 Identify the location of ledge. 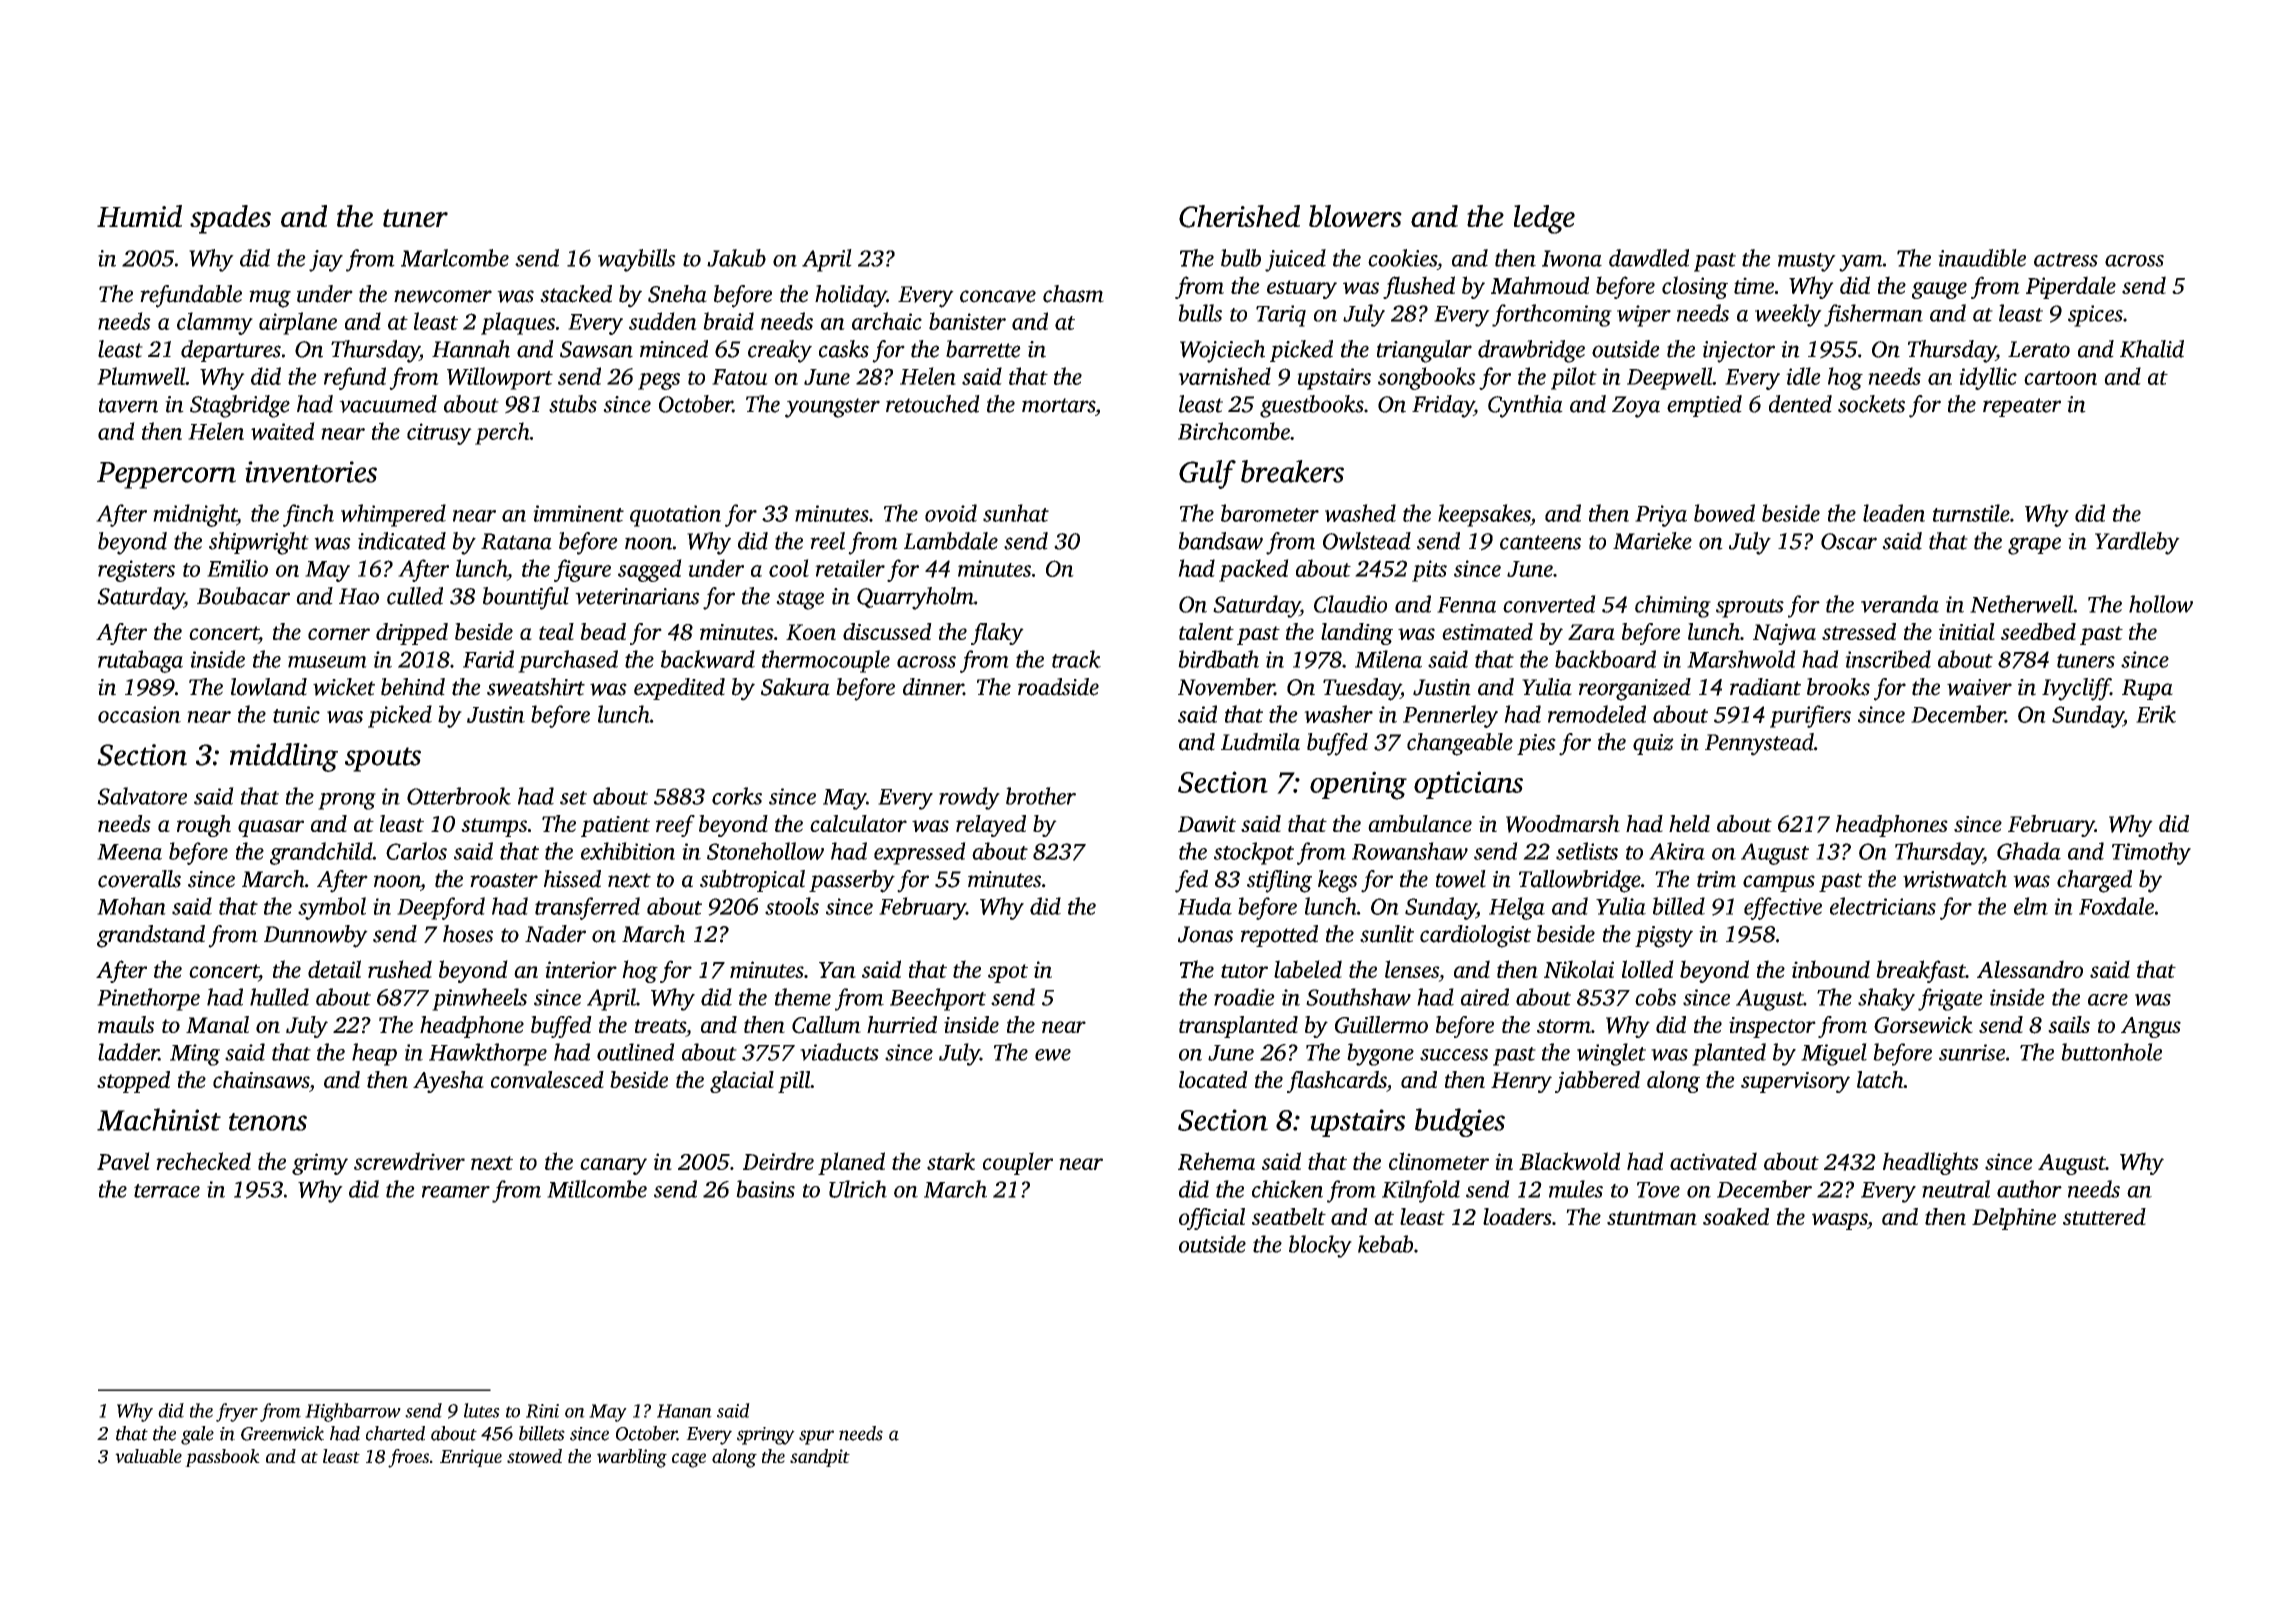
(1544, 219).
